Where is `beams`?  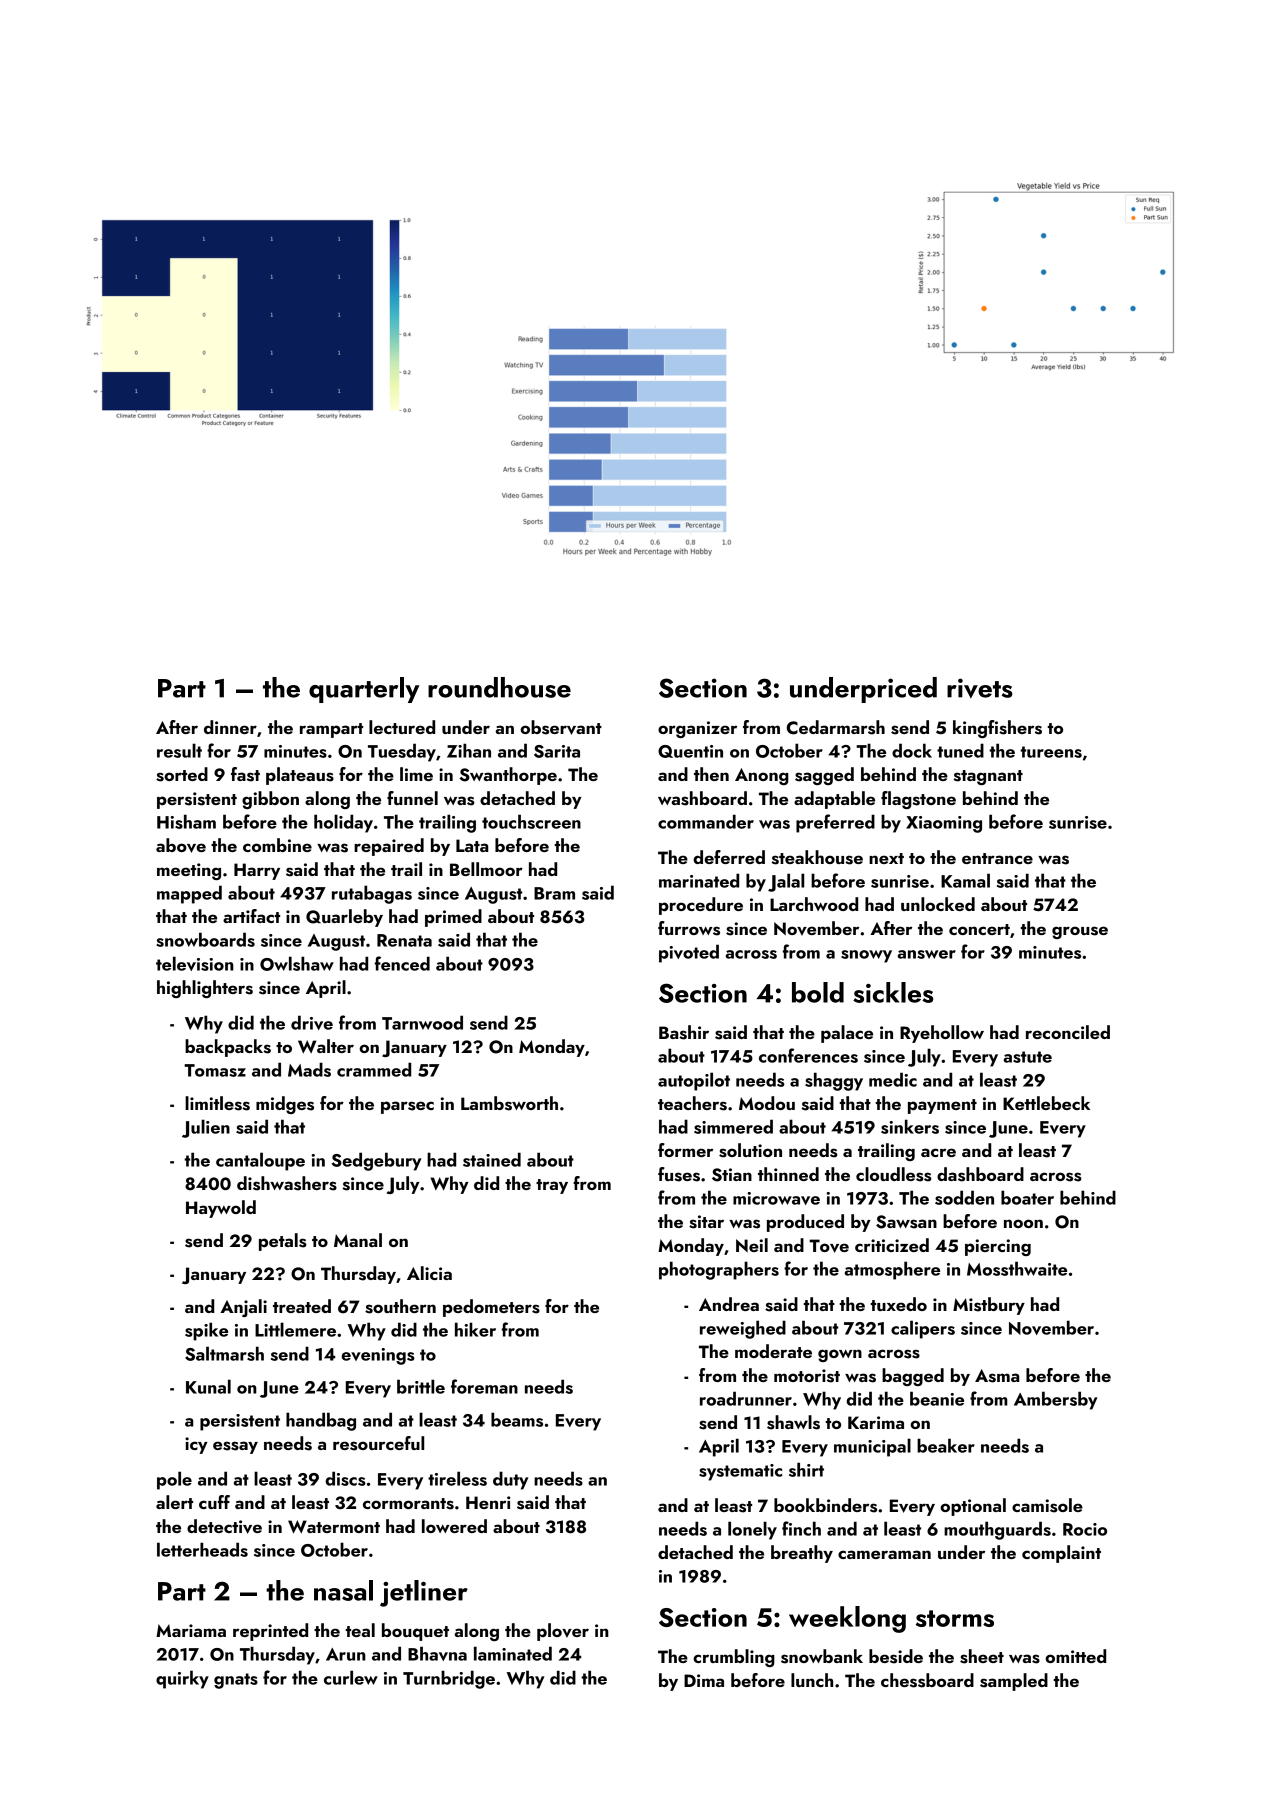
beams is located at coordinates (517, 1419).
